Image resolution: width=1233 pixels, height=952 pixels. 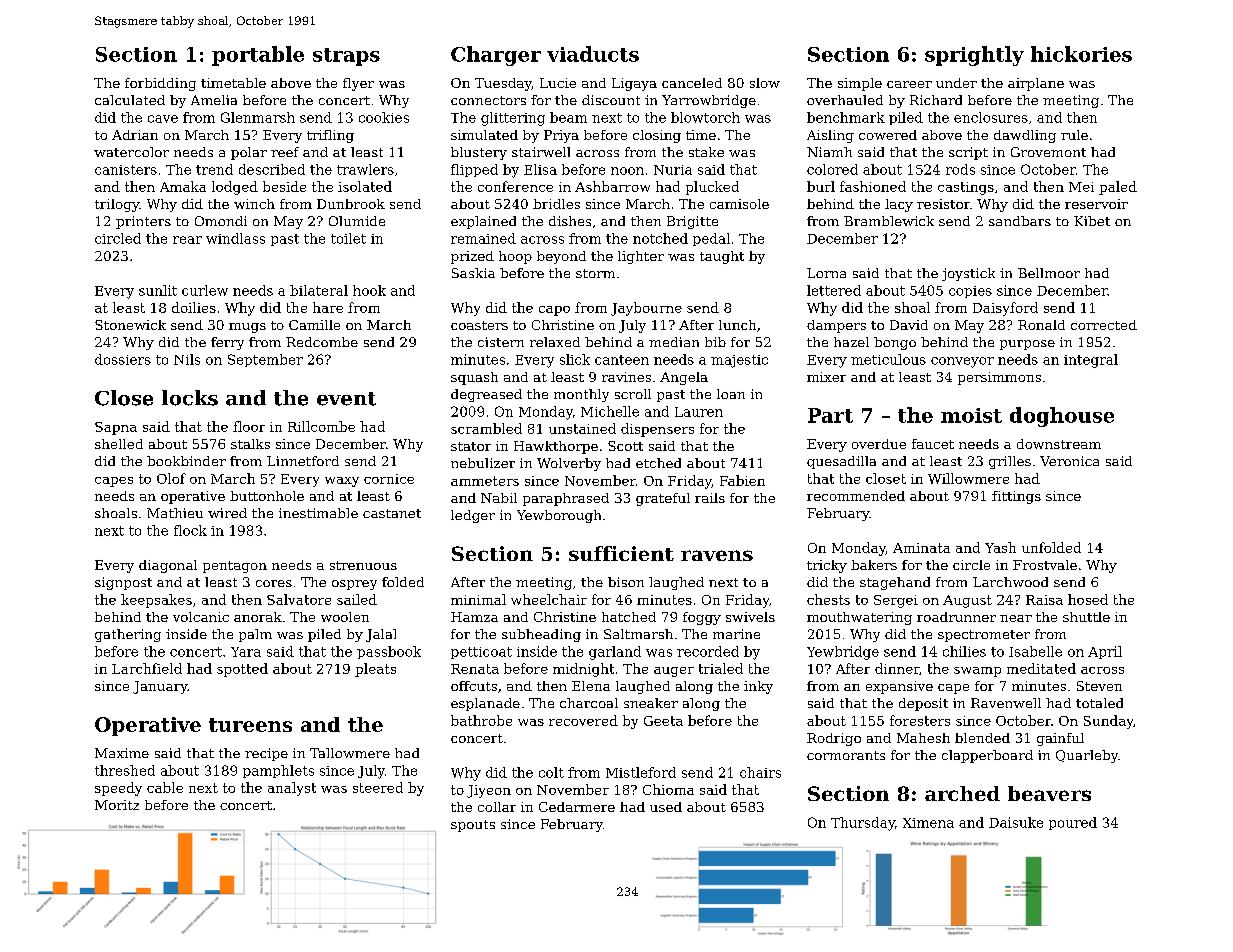 What do you see at coordinates (666, 807) in the image?
I see `used` at bounding box center [666, 807].
